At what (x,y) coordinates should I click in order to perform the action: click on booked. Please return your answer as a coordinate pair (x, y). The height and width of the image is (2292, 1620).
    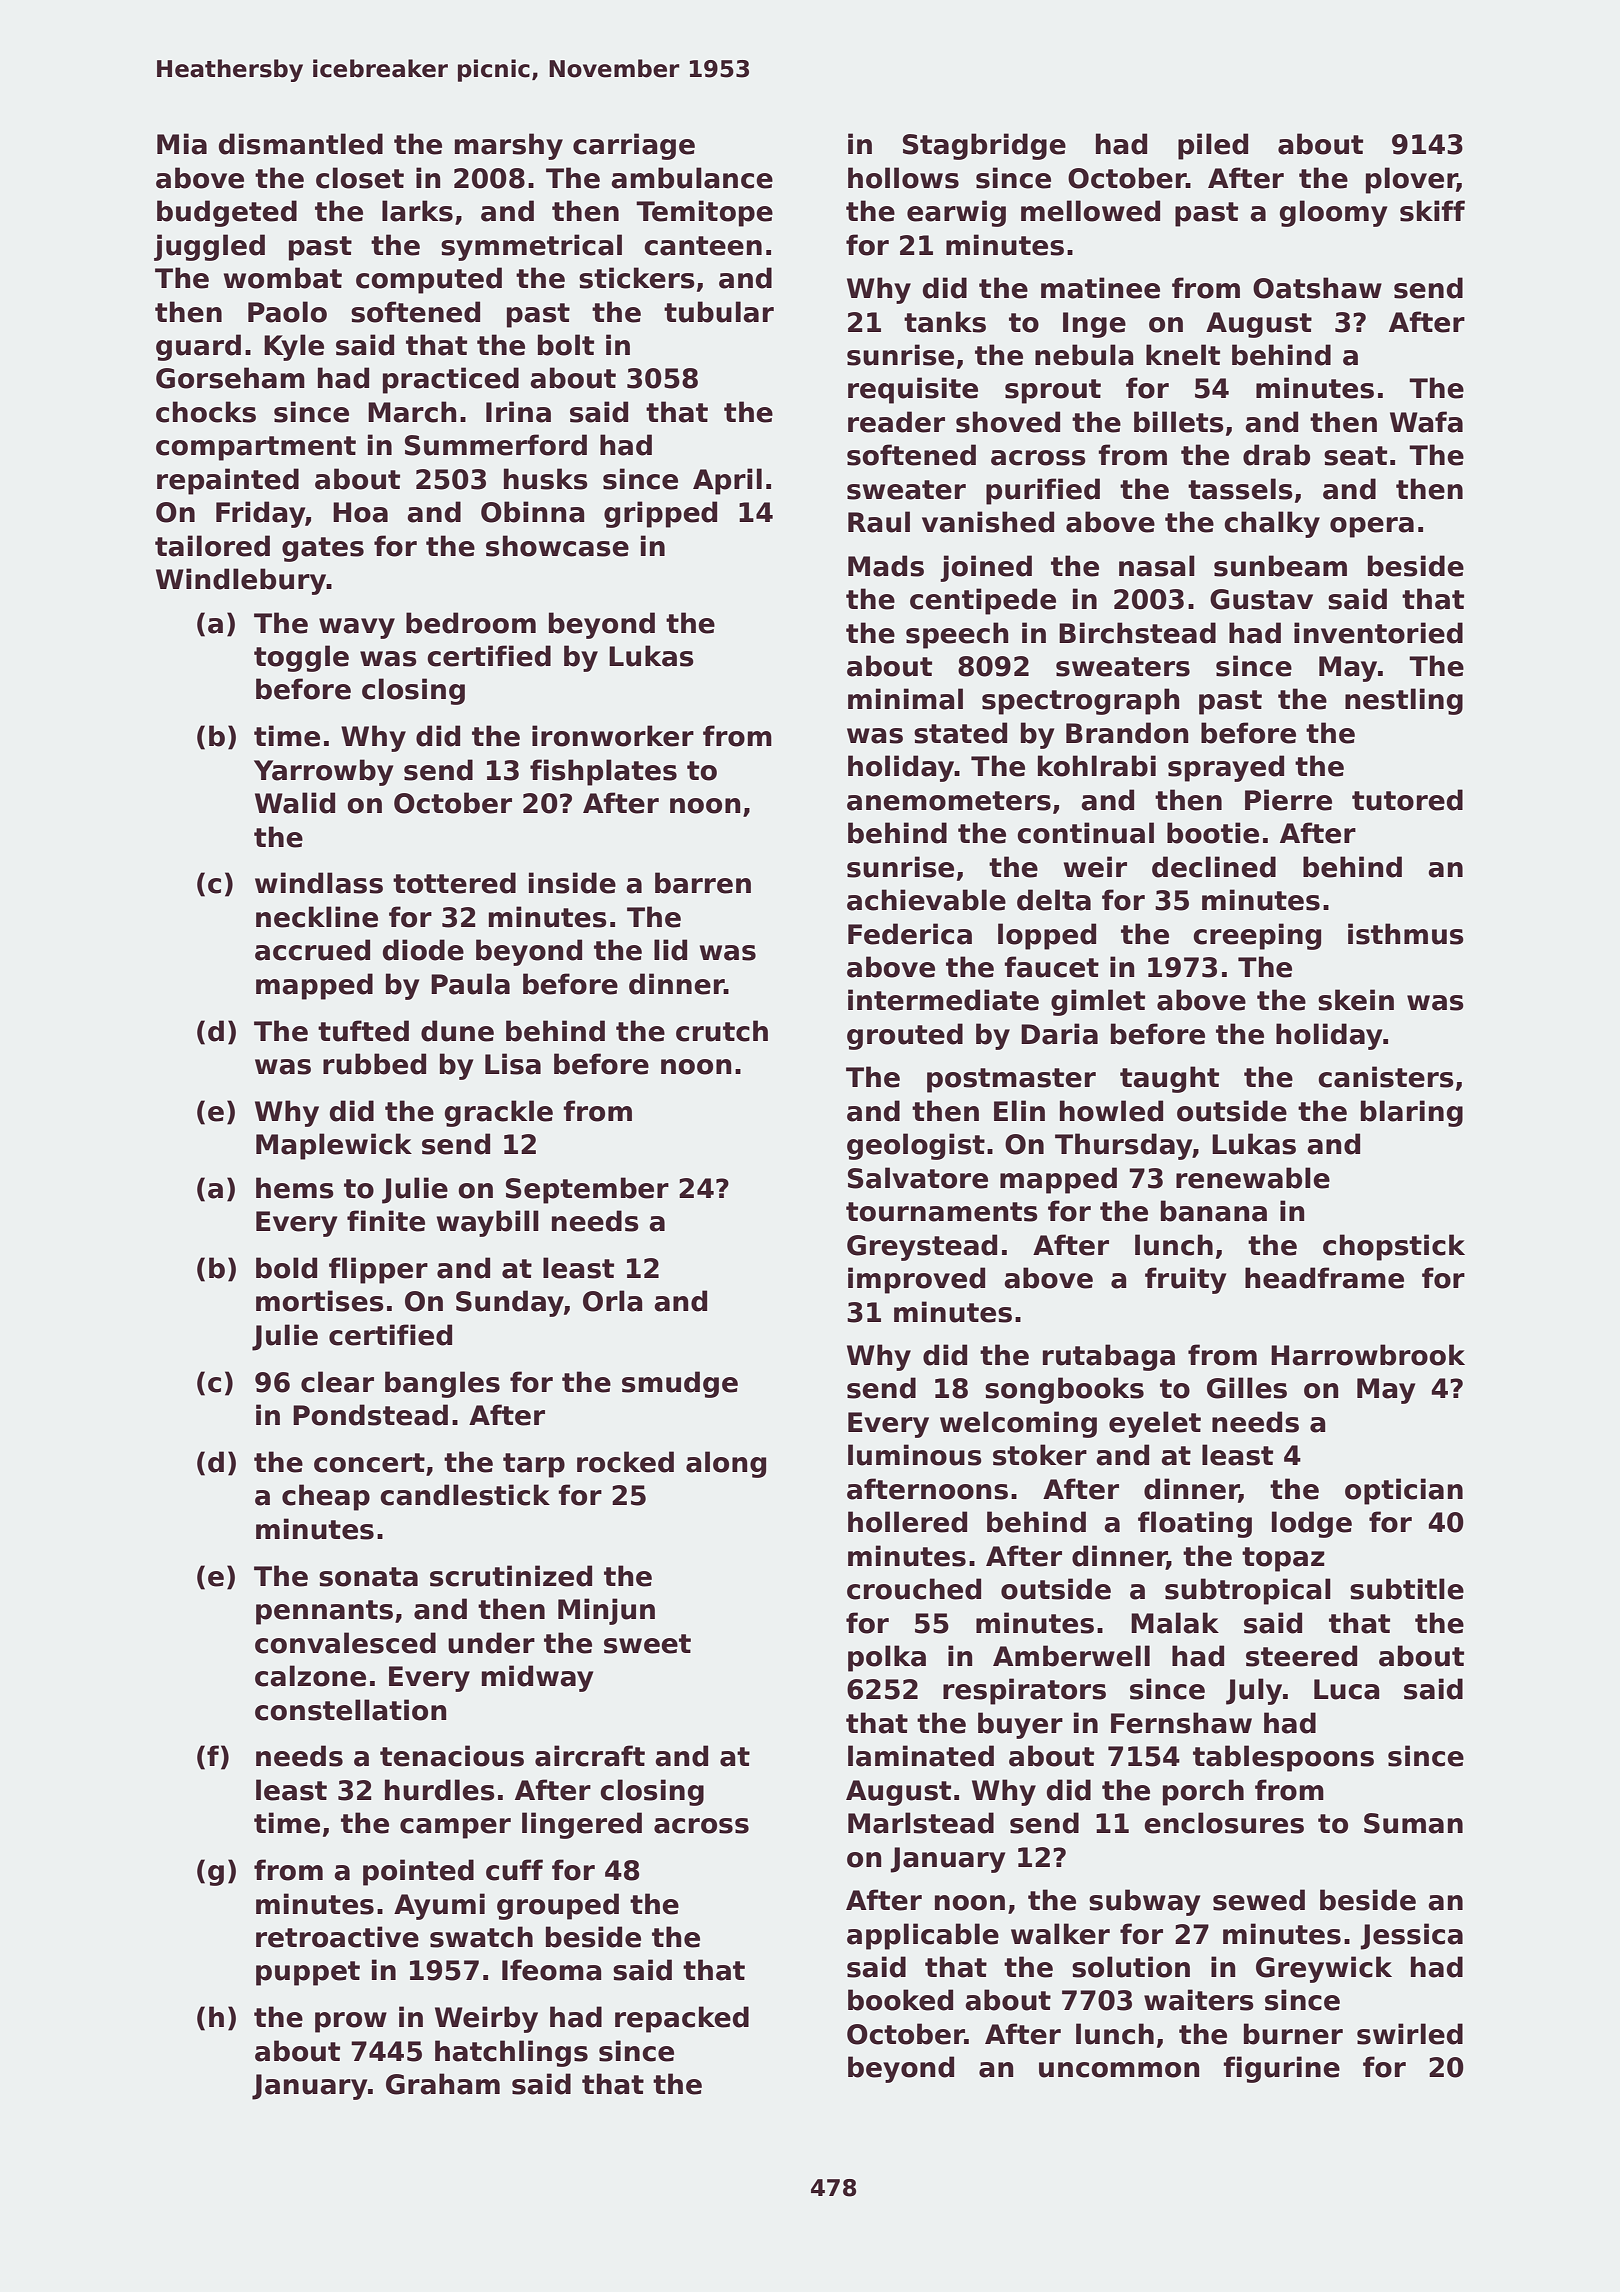
    Looking at the image, I should click on (900, 2000).
